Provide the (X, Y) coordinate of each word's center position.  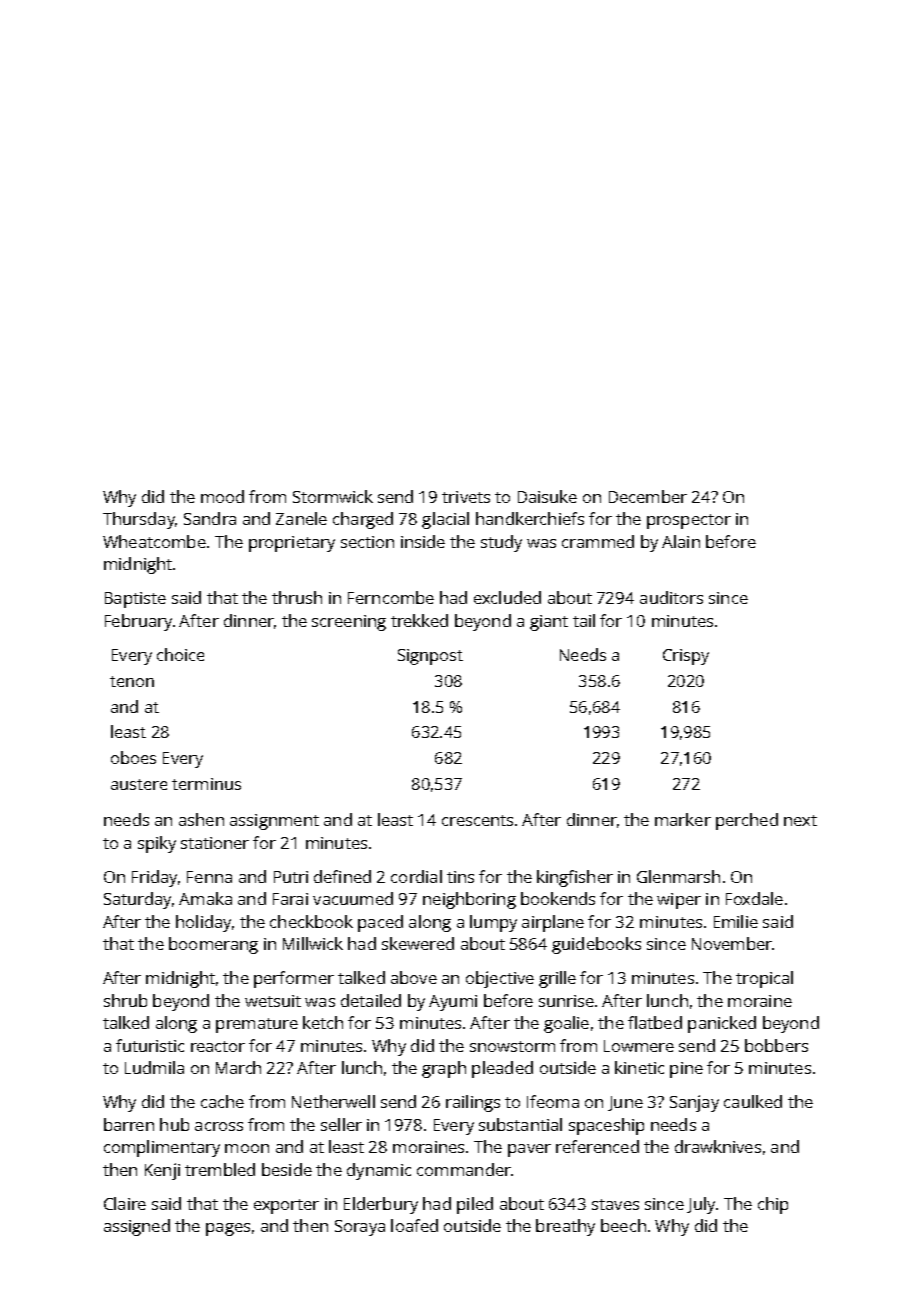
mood (222, 496)
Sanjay (694, 1103)
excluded (507, 597)
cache (222, 1101)
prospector (689, 521)
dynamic (379, 1171)
